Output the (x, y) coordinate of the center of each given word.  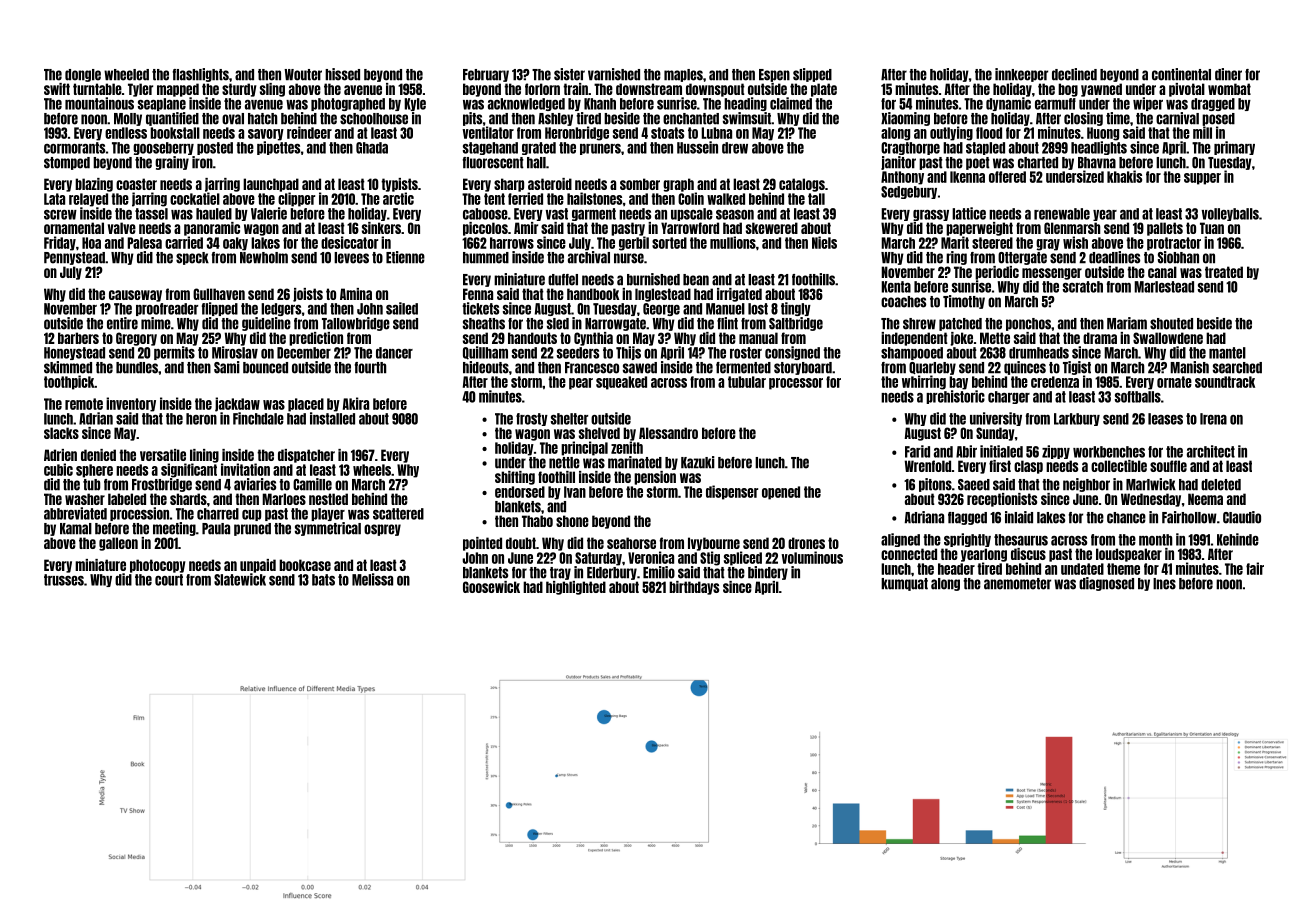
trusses (64, 580)
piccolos (485, 229)
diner (1228, 74)
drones (806, 543)
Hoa (91, 243)
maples (683, 75)
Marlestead (1164, 287)
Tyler (140, 90)
